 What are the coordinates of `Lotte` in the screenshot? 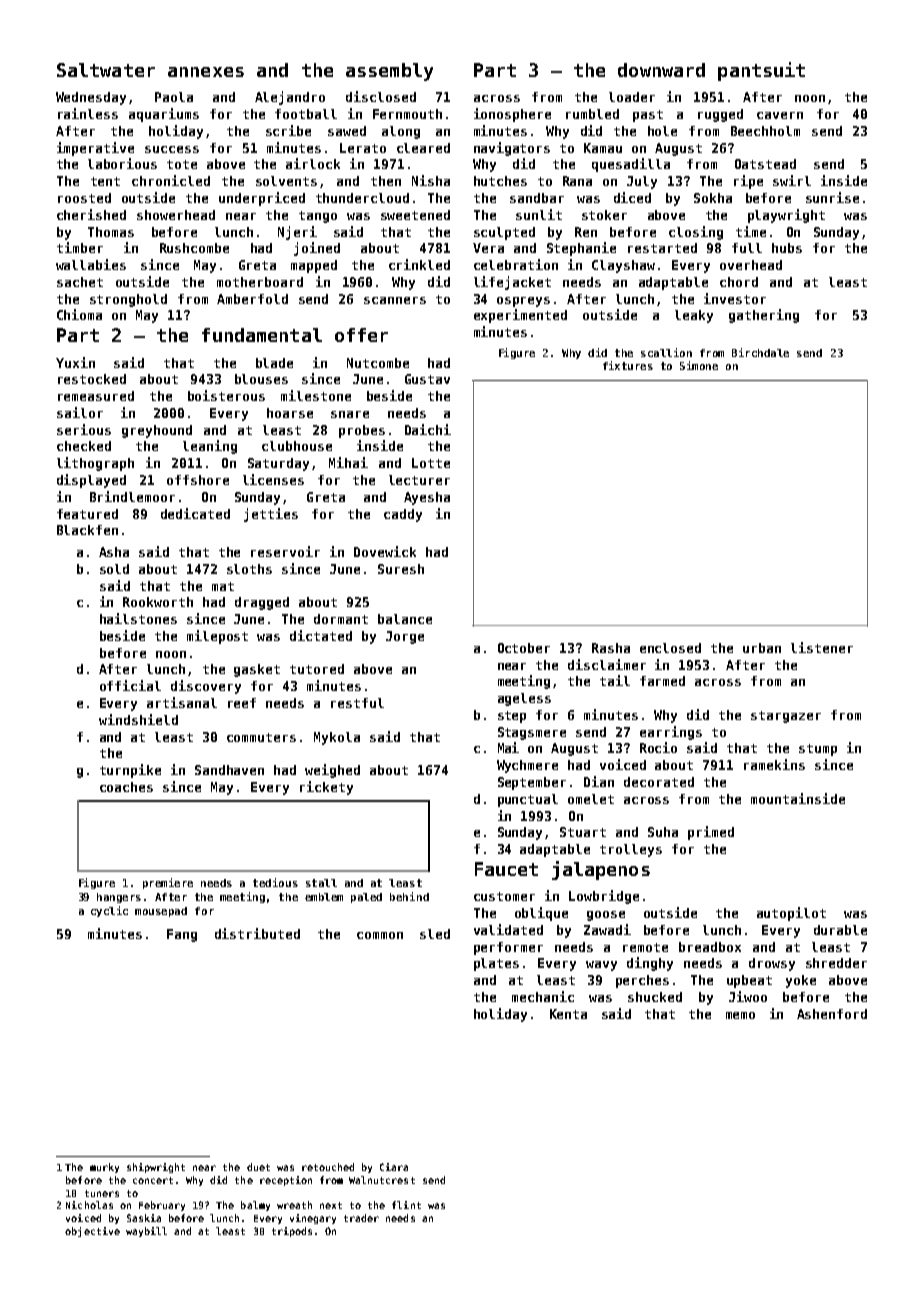 It's located at (431, 463).
